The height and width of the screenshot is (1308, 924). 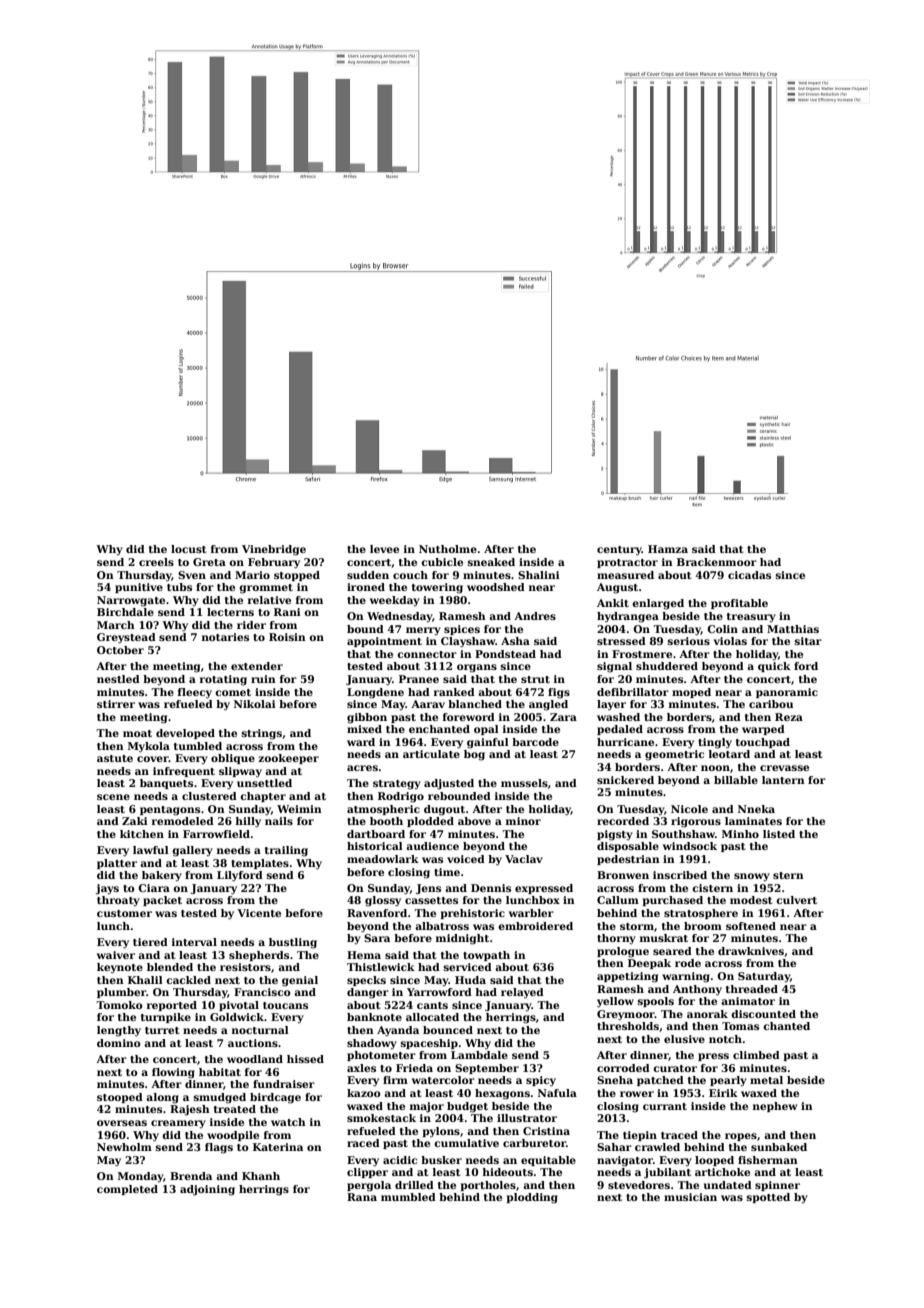 I want to click on Cristina, so click(x=546, y=1131).
